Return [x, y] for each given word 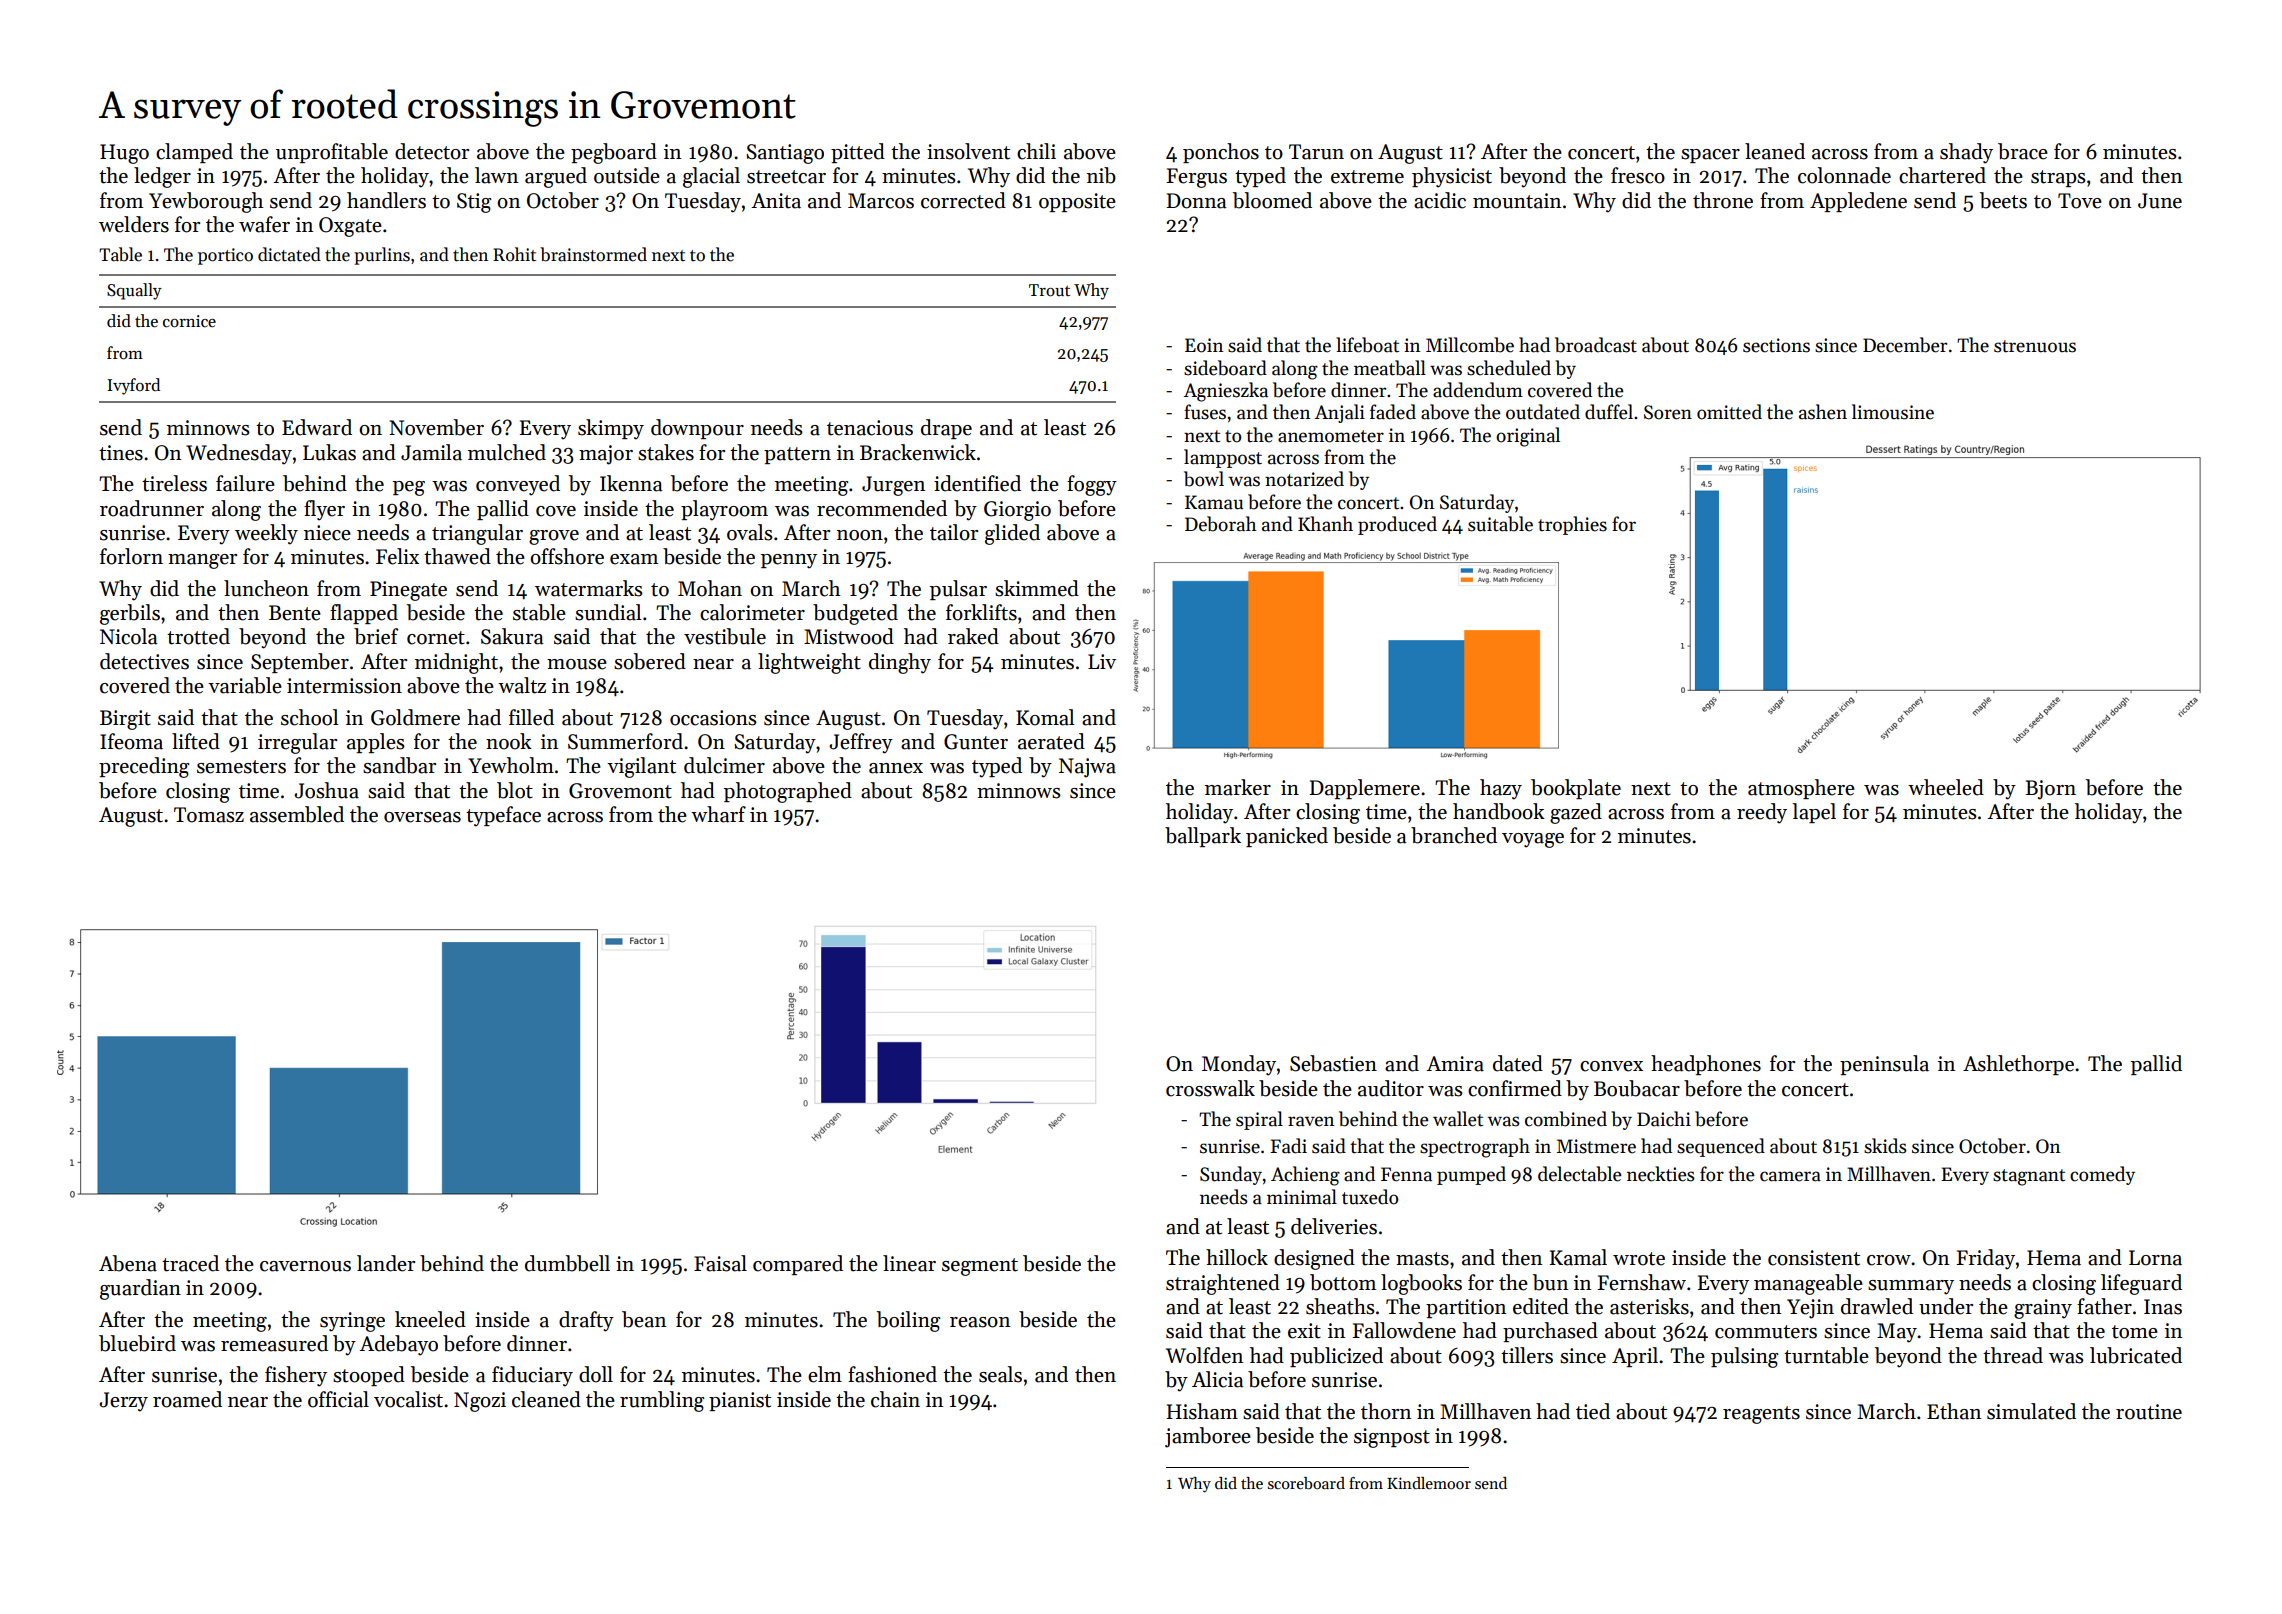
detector [432, 151]
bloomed [1272, 200]
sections [1776, 345]
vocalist [408, 1399]
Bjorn [2050, 790]
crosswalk [1210, 1088]
